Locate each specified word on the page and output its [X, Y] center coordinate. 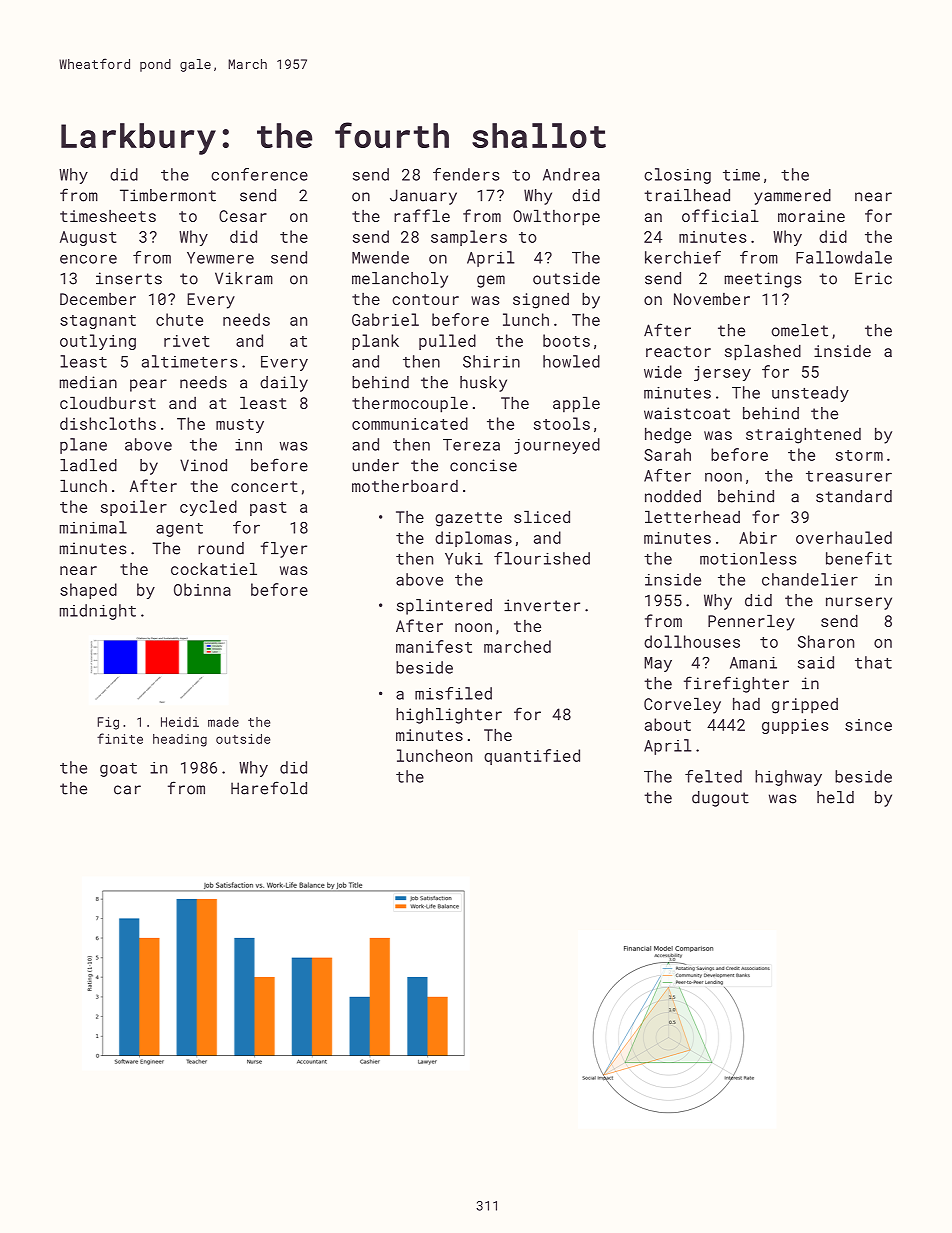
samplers [469, 238]
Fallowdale [844, 257]
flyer [284, 549]
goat [118, 770]
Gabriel [385, 319]
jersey [722, 373]
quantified [532, 757]
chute [179, 319]
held [835, 797]
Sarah [667, 454]
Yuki [464, 558]
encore [88, 259]
